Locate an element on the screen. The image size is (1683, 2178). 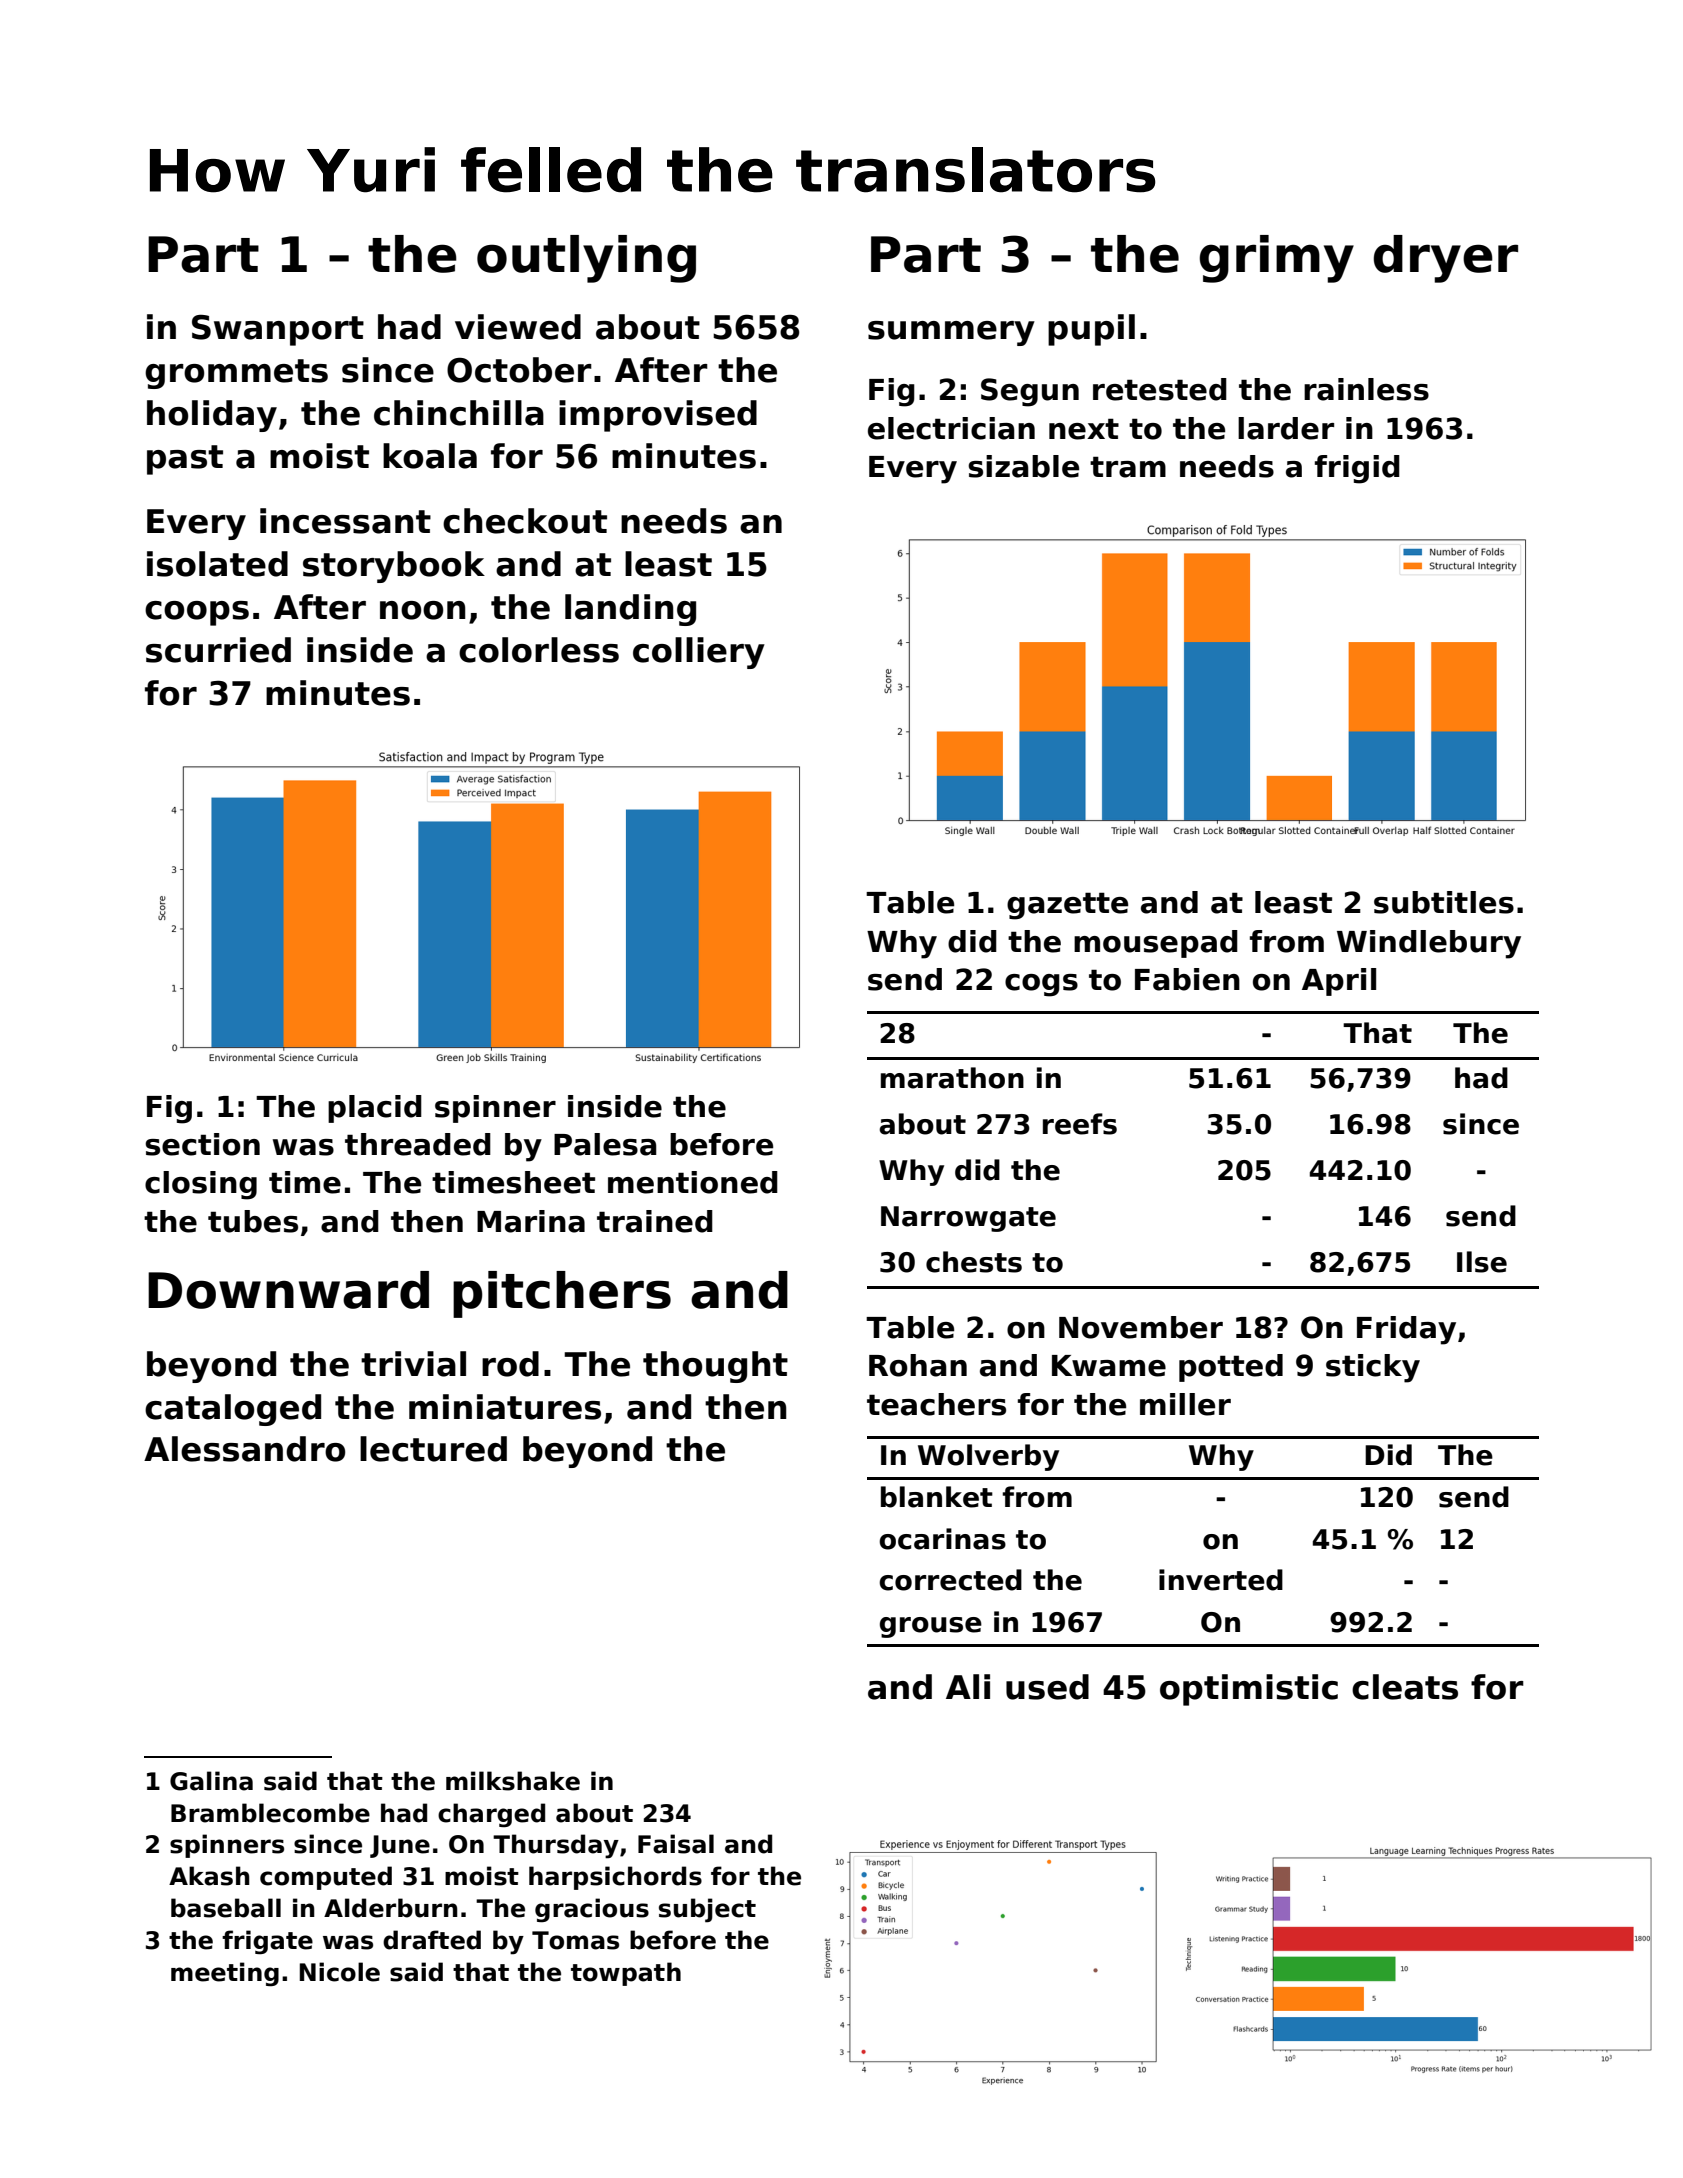
Nicole is located at coordinates (340, 1972).
